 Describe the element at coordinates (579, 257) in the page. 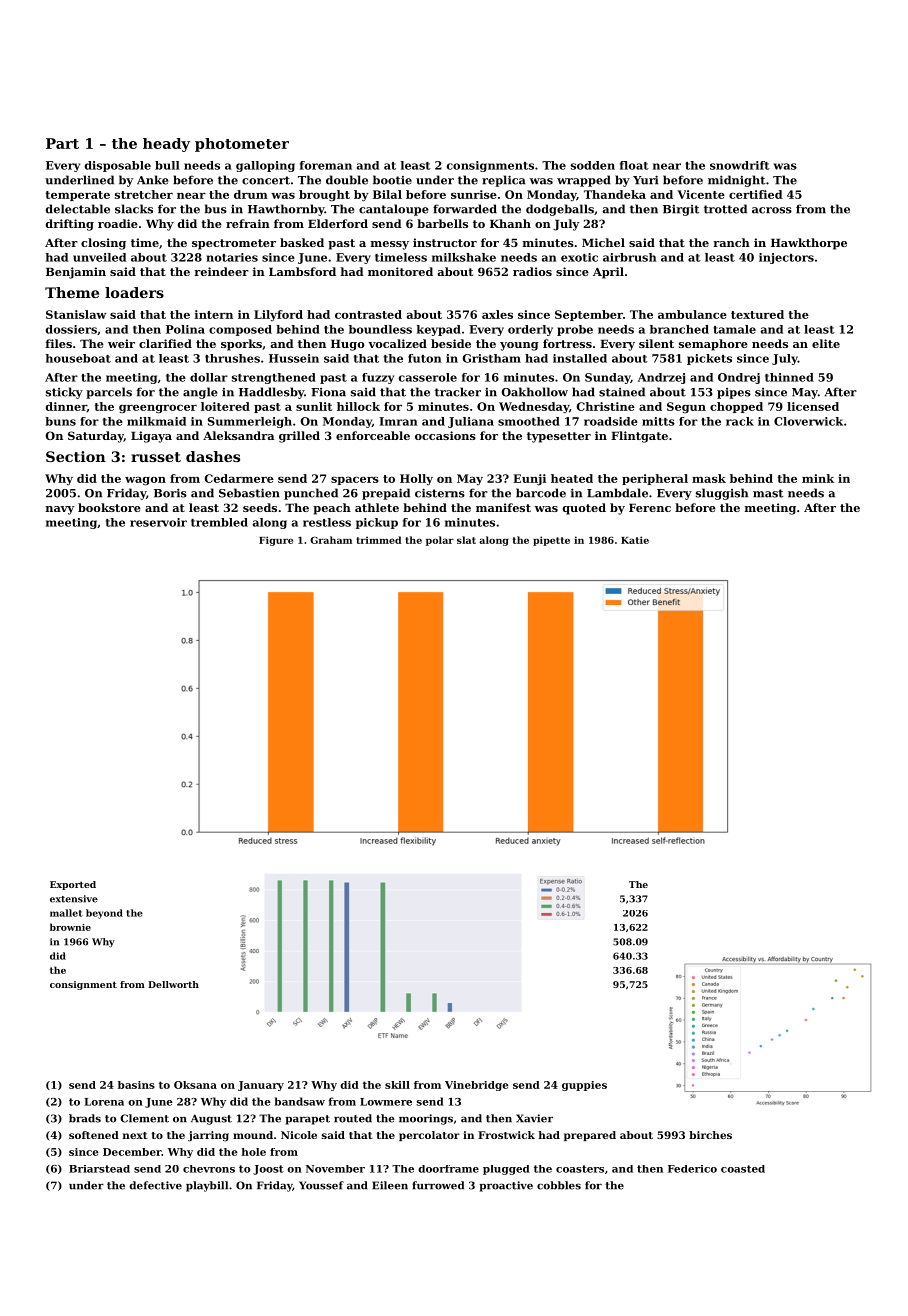

I see `exotic` at that location.
